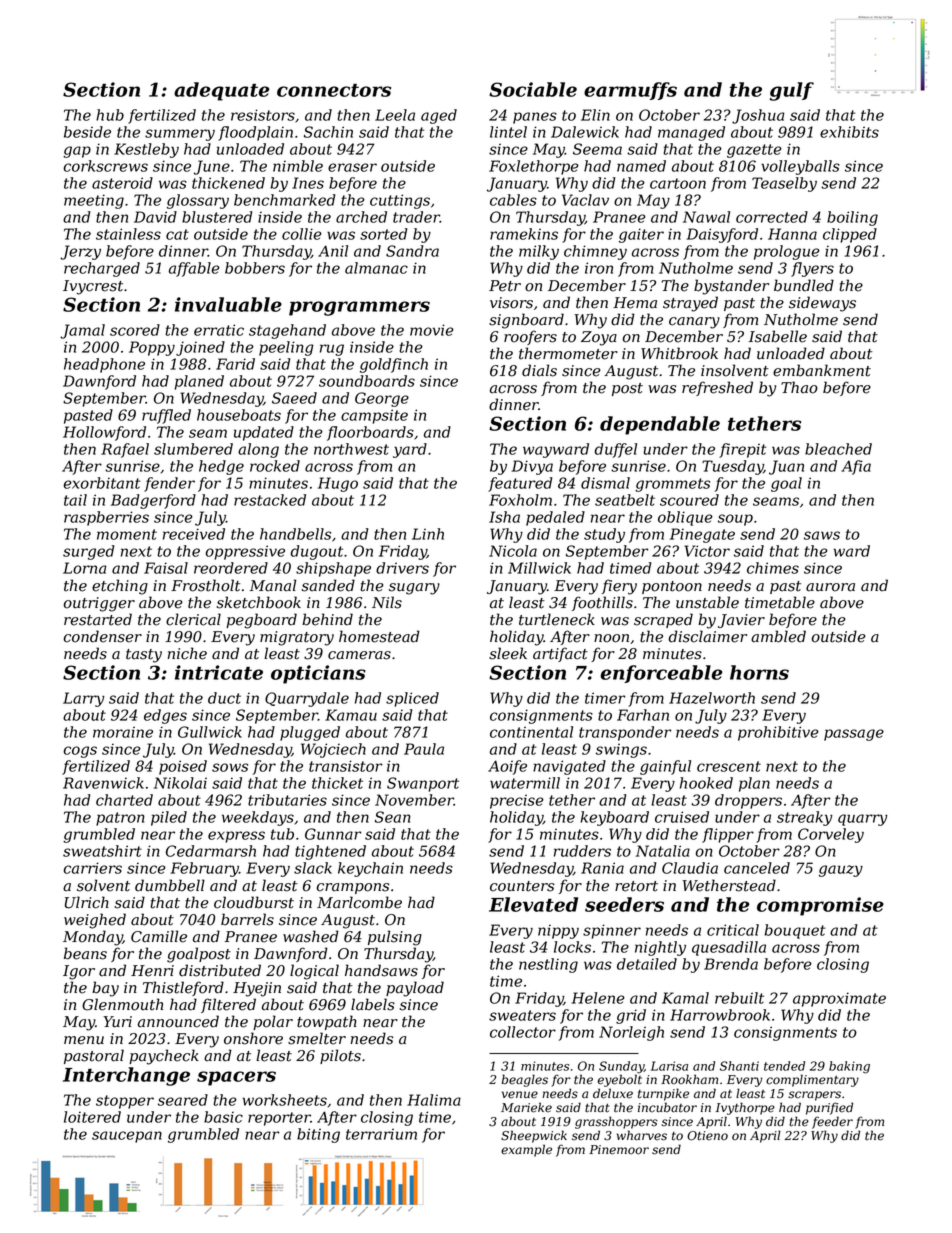 The width and height of the image is (952, 1233). I want to click on Elevated, so click(533, 904).
